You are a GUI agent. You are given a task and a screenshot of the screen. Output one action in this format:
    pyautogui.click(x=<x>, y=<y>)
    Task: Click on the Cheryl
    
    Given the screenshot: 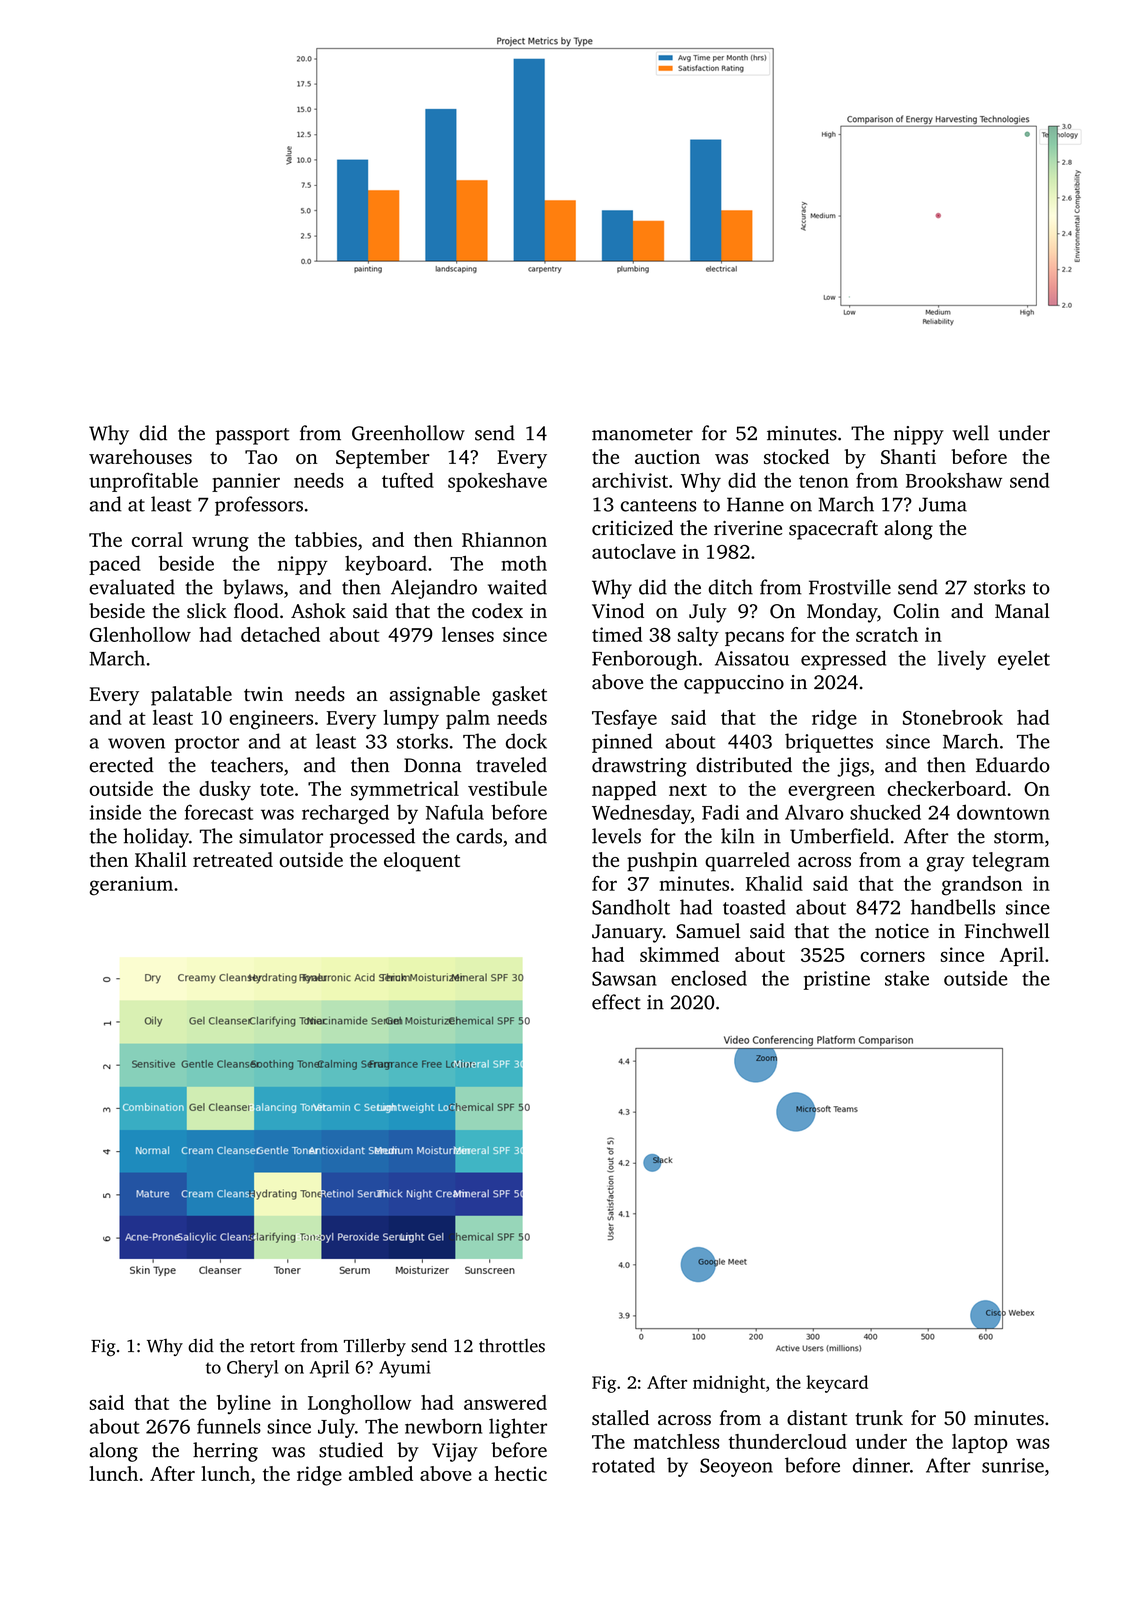 What is the action you would take?
    pyautogui.click(x=252, y=1369)
